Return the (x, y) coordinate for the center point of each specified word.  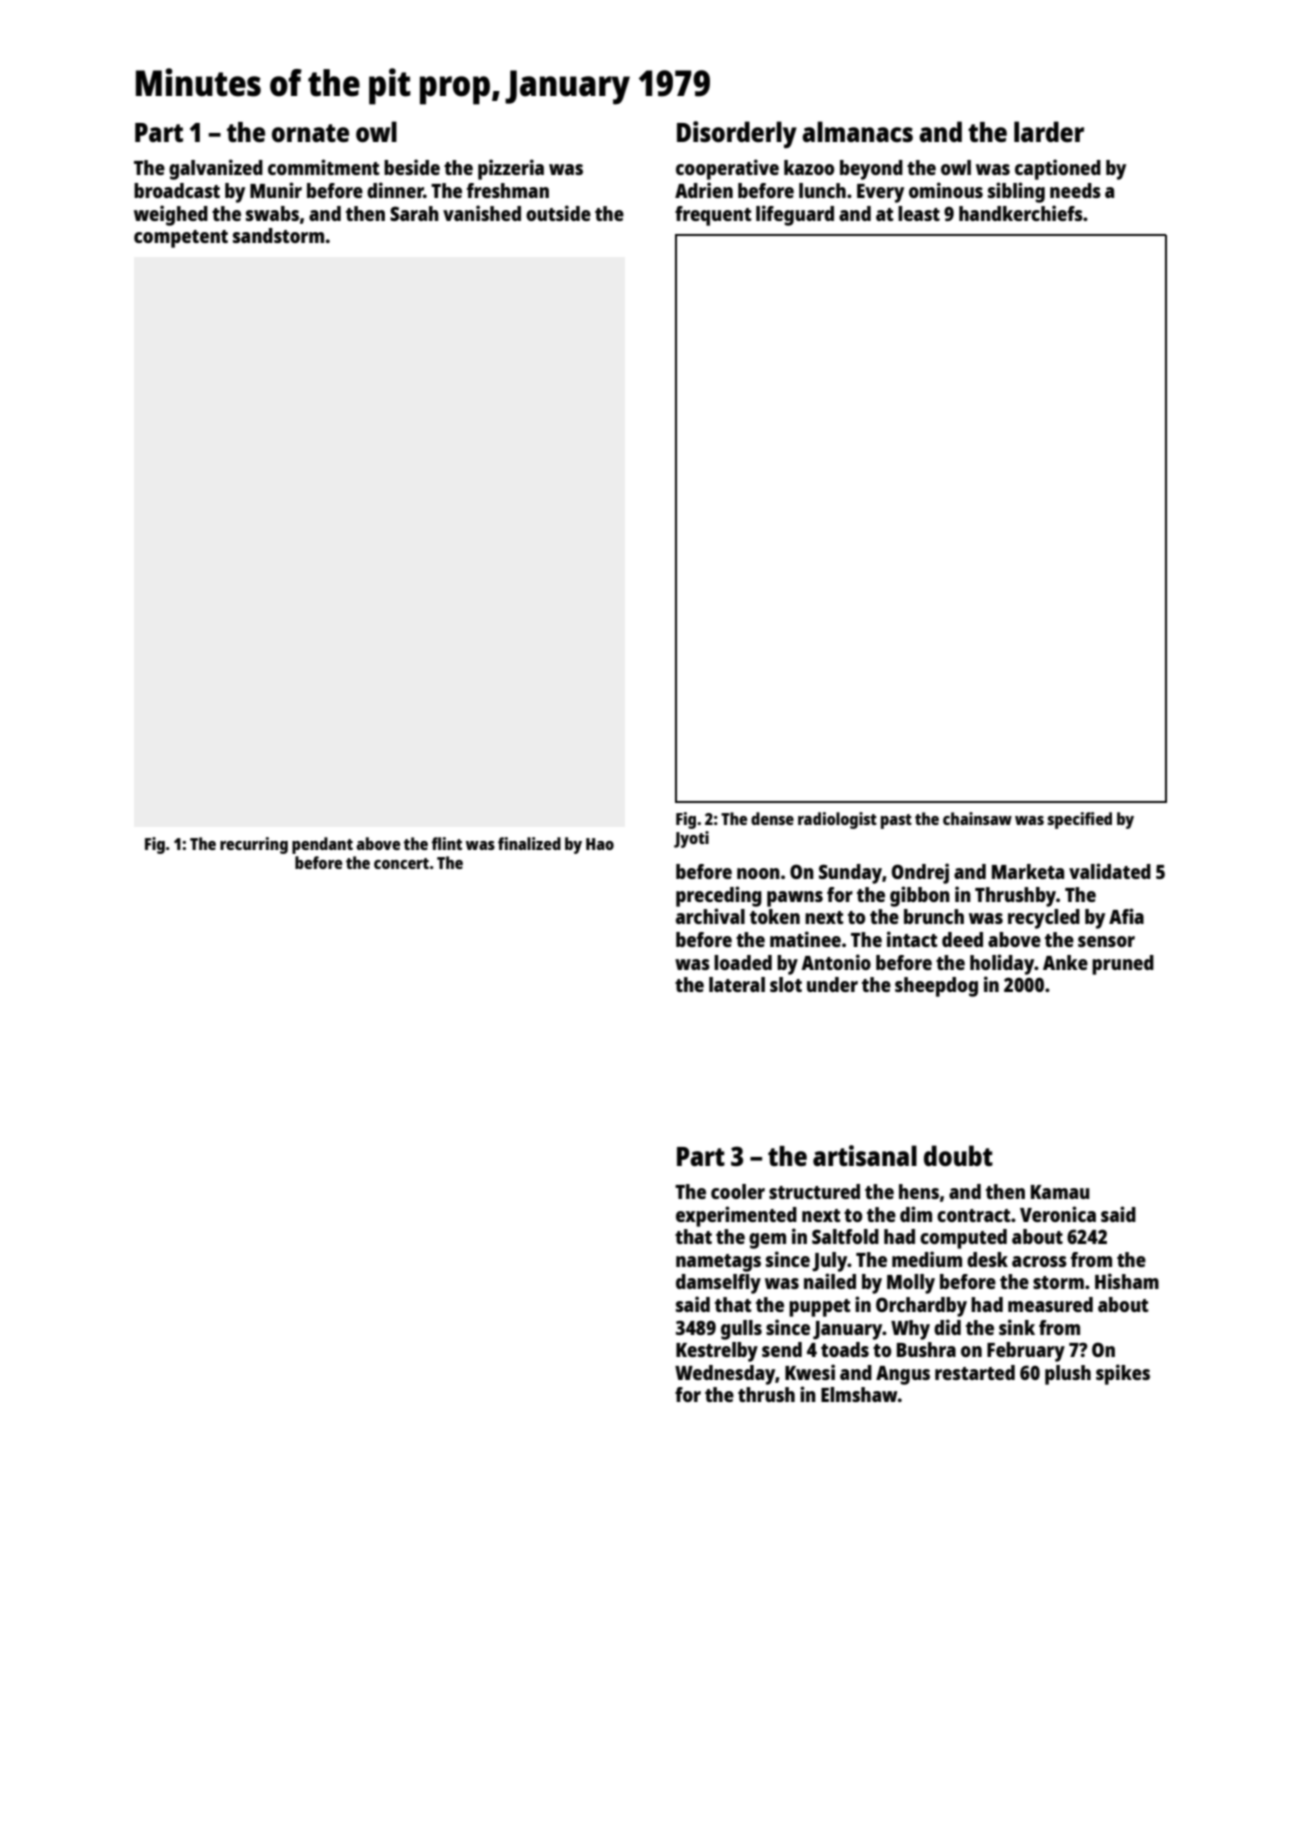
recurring (254, 845)
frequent (713, 216)
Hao (600, 844)
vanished (482, 213)
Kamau (1060, 1192)
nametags (718, 1263)
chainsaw (977, 818)
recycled (1044, 919)
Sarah (414, 213)
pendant (322, 845)
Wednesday (725, 1375)
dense (772, 818)
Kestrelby (717, 1352)
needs (1075, 190)
